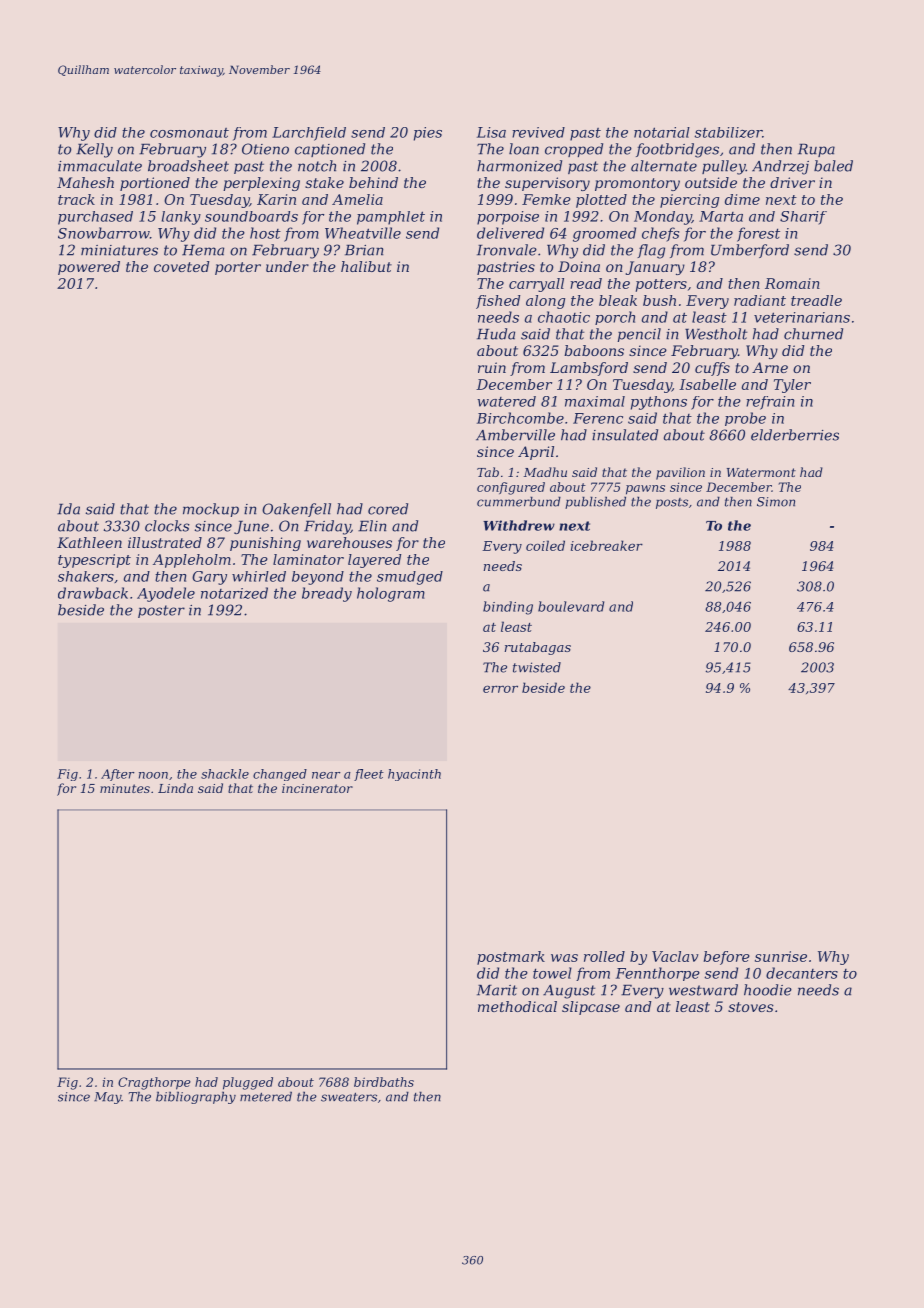 The width and height of the document is (924, 1308). Describe the element at coordinates (751, 1007) in the document. I see `stoves` at that location.
